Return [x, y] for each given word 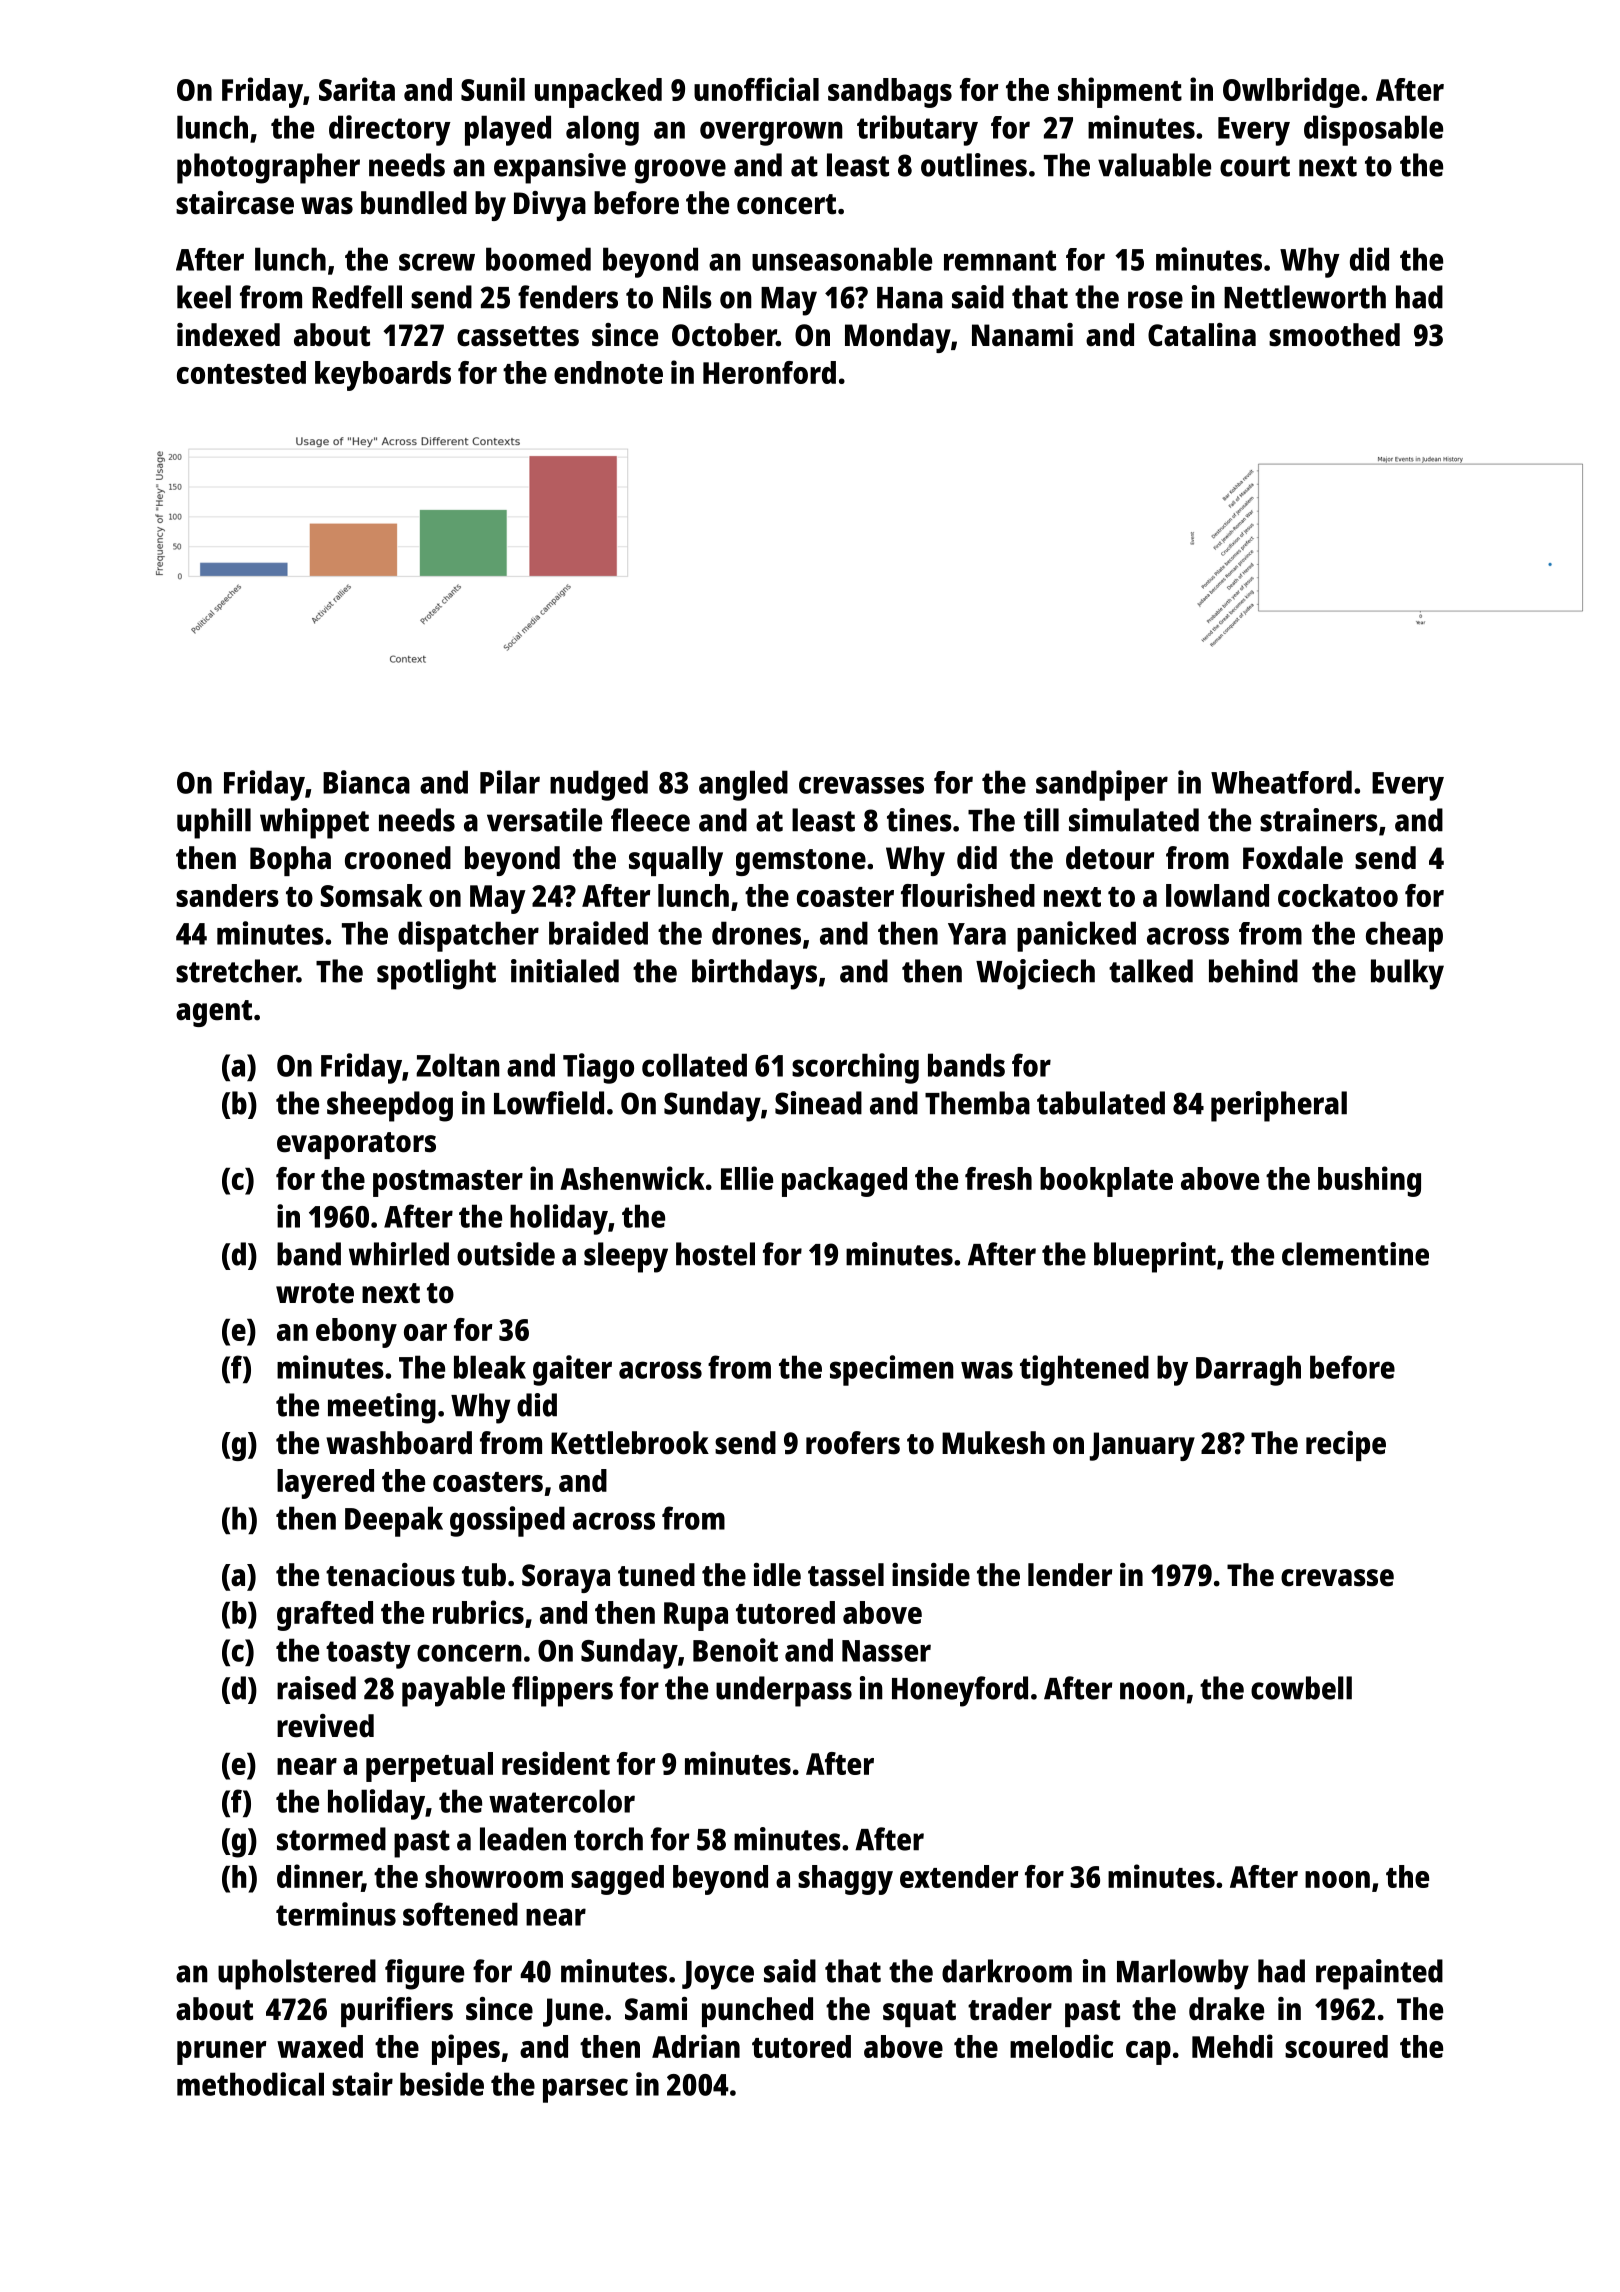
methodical [250, 2084]
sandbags [890, 93]
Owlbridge [1291, 92]
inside [931, 1575]
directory [390, 130]
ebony [356, 1333]
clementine [1355, 1254]
